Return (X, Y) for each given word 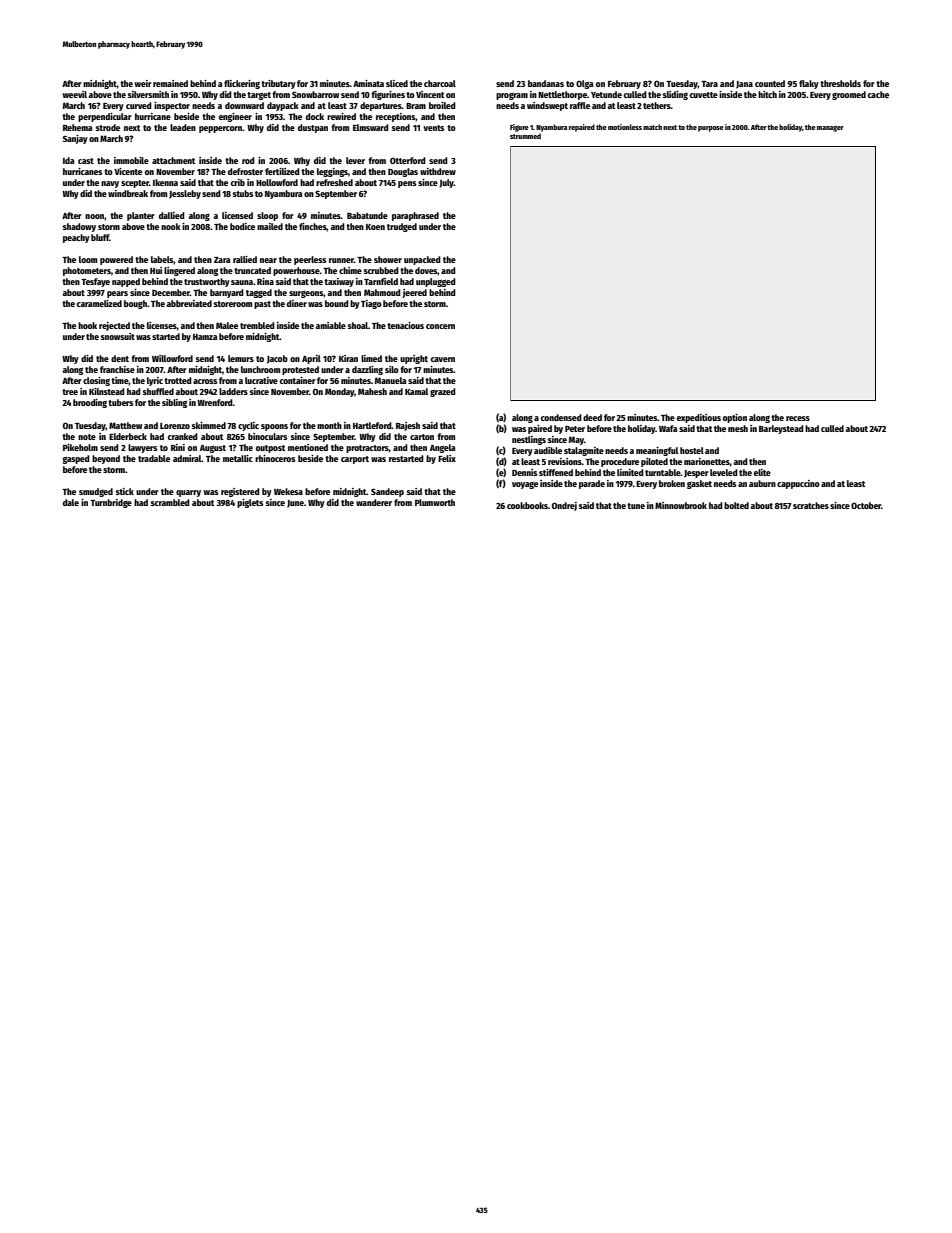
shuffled (158, 391)
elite (762, 472)
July (446, 183)
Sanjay (75, 139)
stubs (243, 193)
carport (355, 460)
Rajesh (408, 426)
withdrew (438, 171)
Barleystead (781, 429)
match (652, 127)
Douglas (403, 172)
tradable (154, 458)
